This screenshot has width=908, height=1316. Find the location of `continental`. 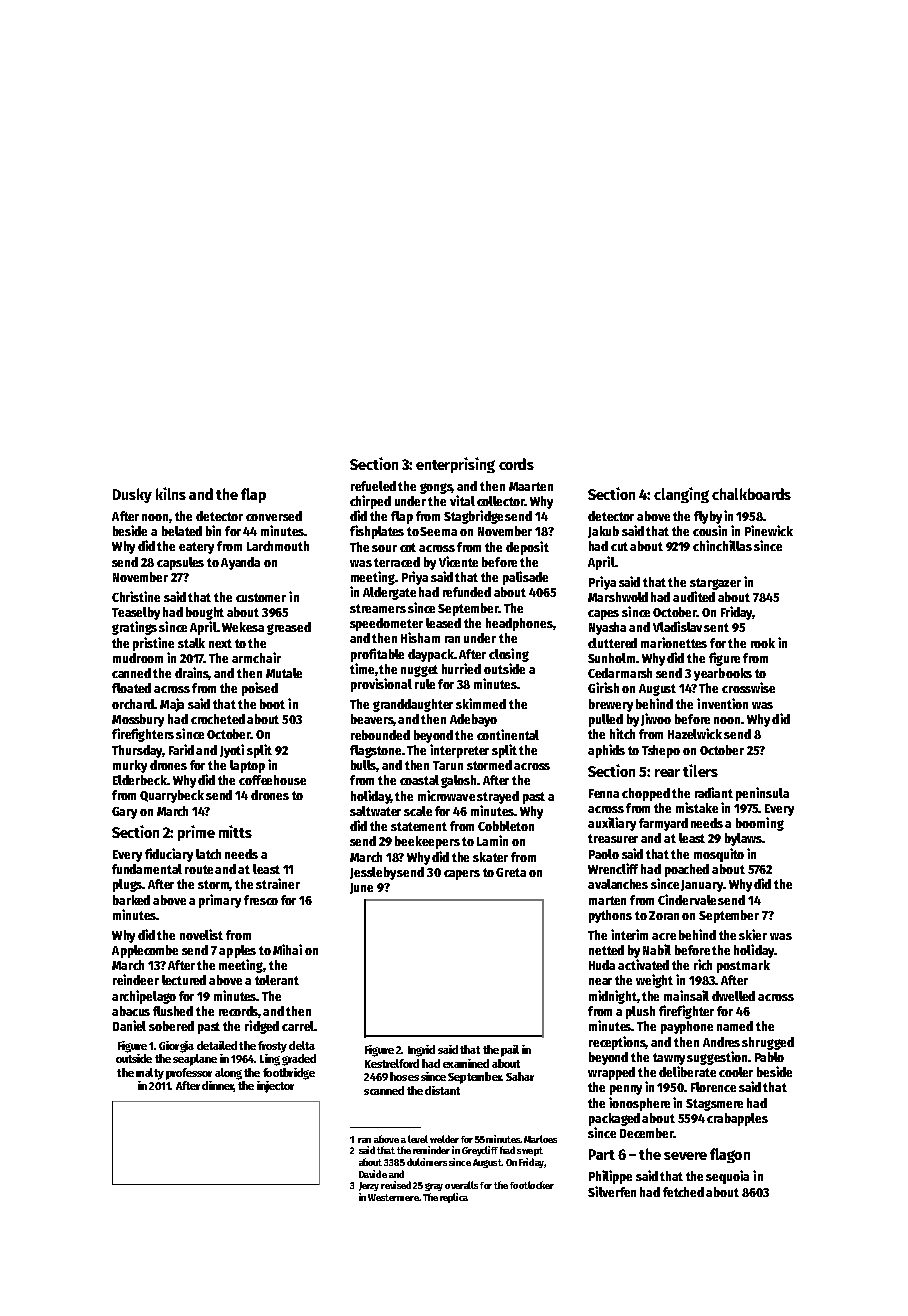

continental is located at coordinates (508, 734).
